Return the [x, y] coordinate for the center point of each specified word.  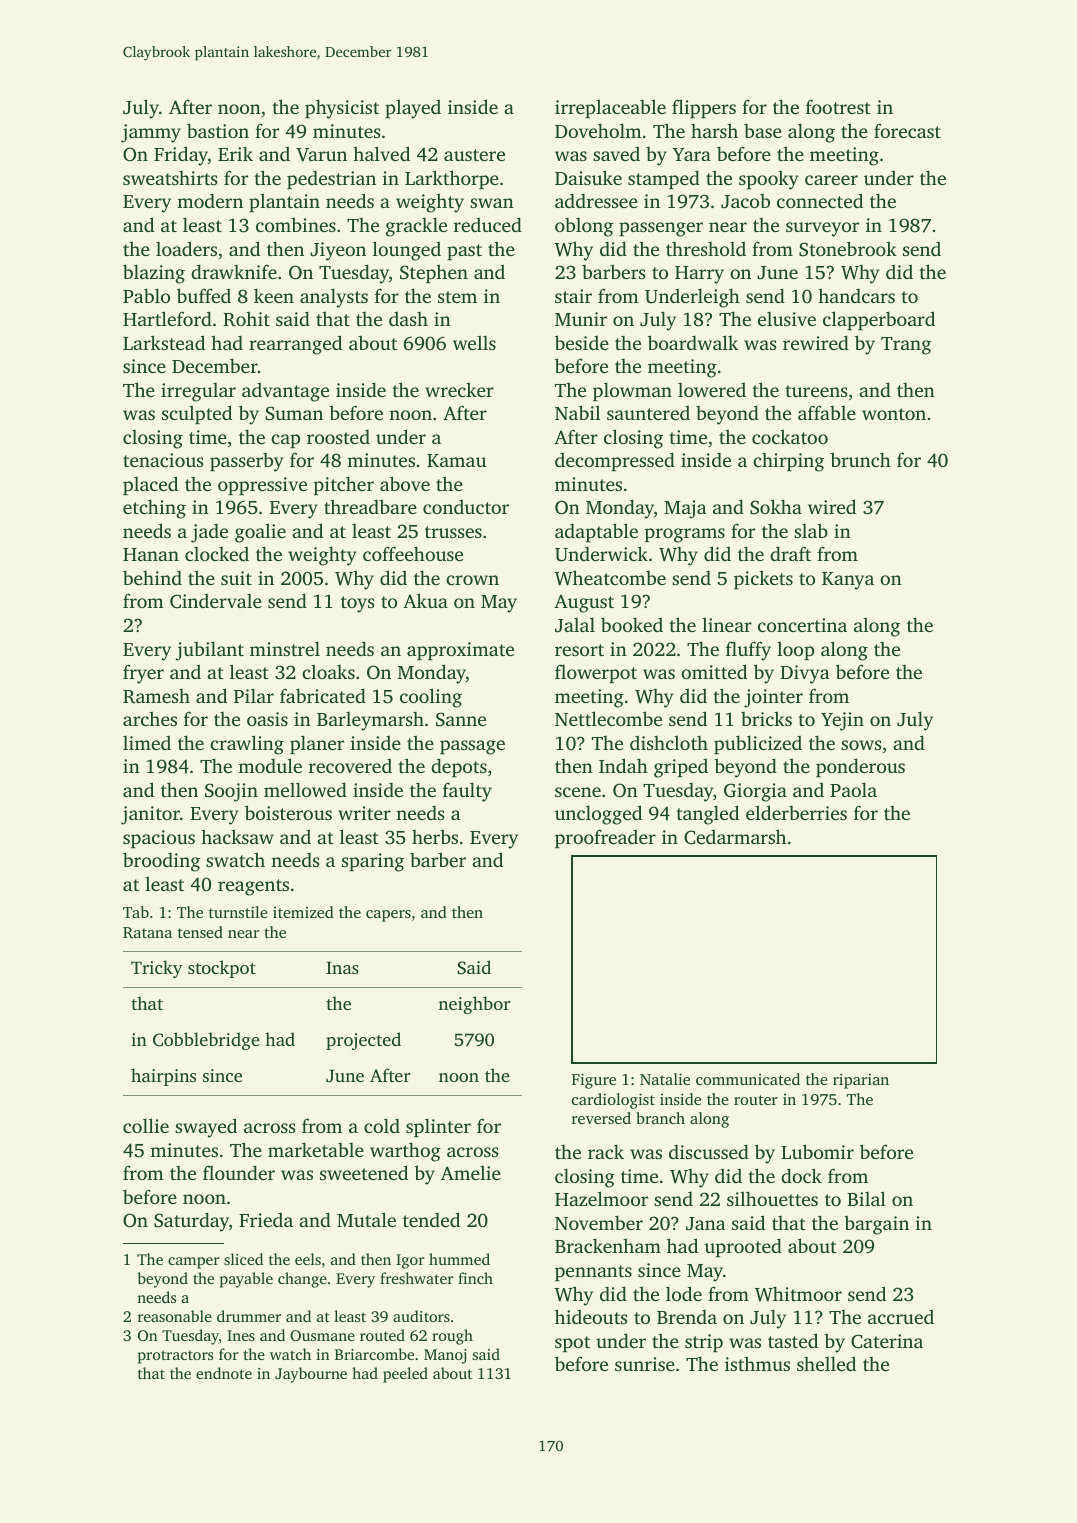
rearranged [295, 345]
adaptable [596, 532]
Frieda [266, 1220]
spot [572, 1344]
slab [811, 530]
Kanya [848, 581]
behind [152, 577]
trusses [453, 532]
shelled [826, 1363]
